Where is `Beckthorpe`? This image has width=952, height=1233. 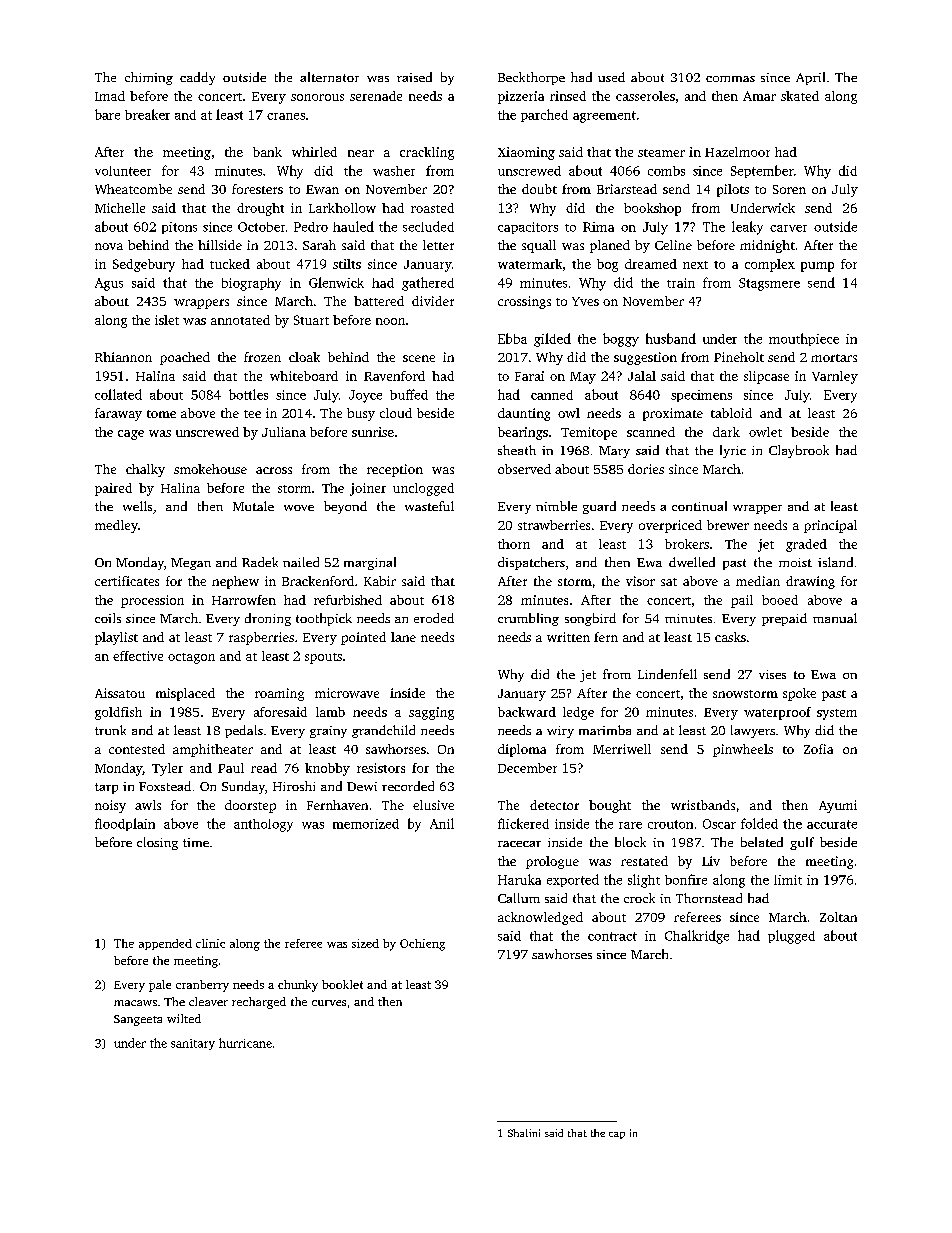 Beckthorpe is located at coordinates (531, 78).
